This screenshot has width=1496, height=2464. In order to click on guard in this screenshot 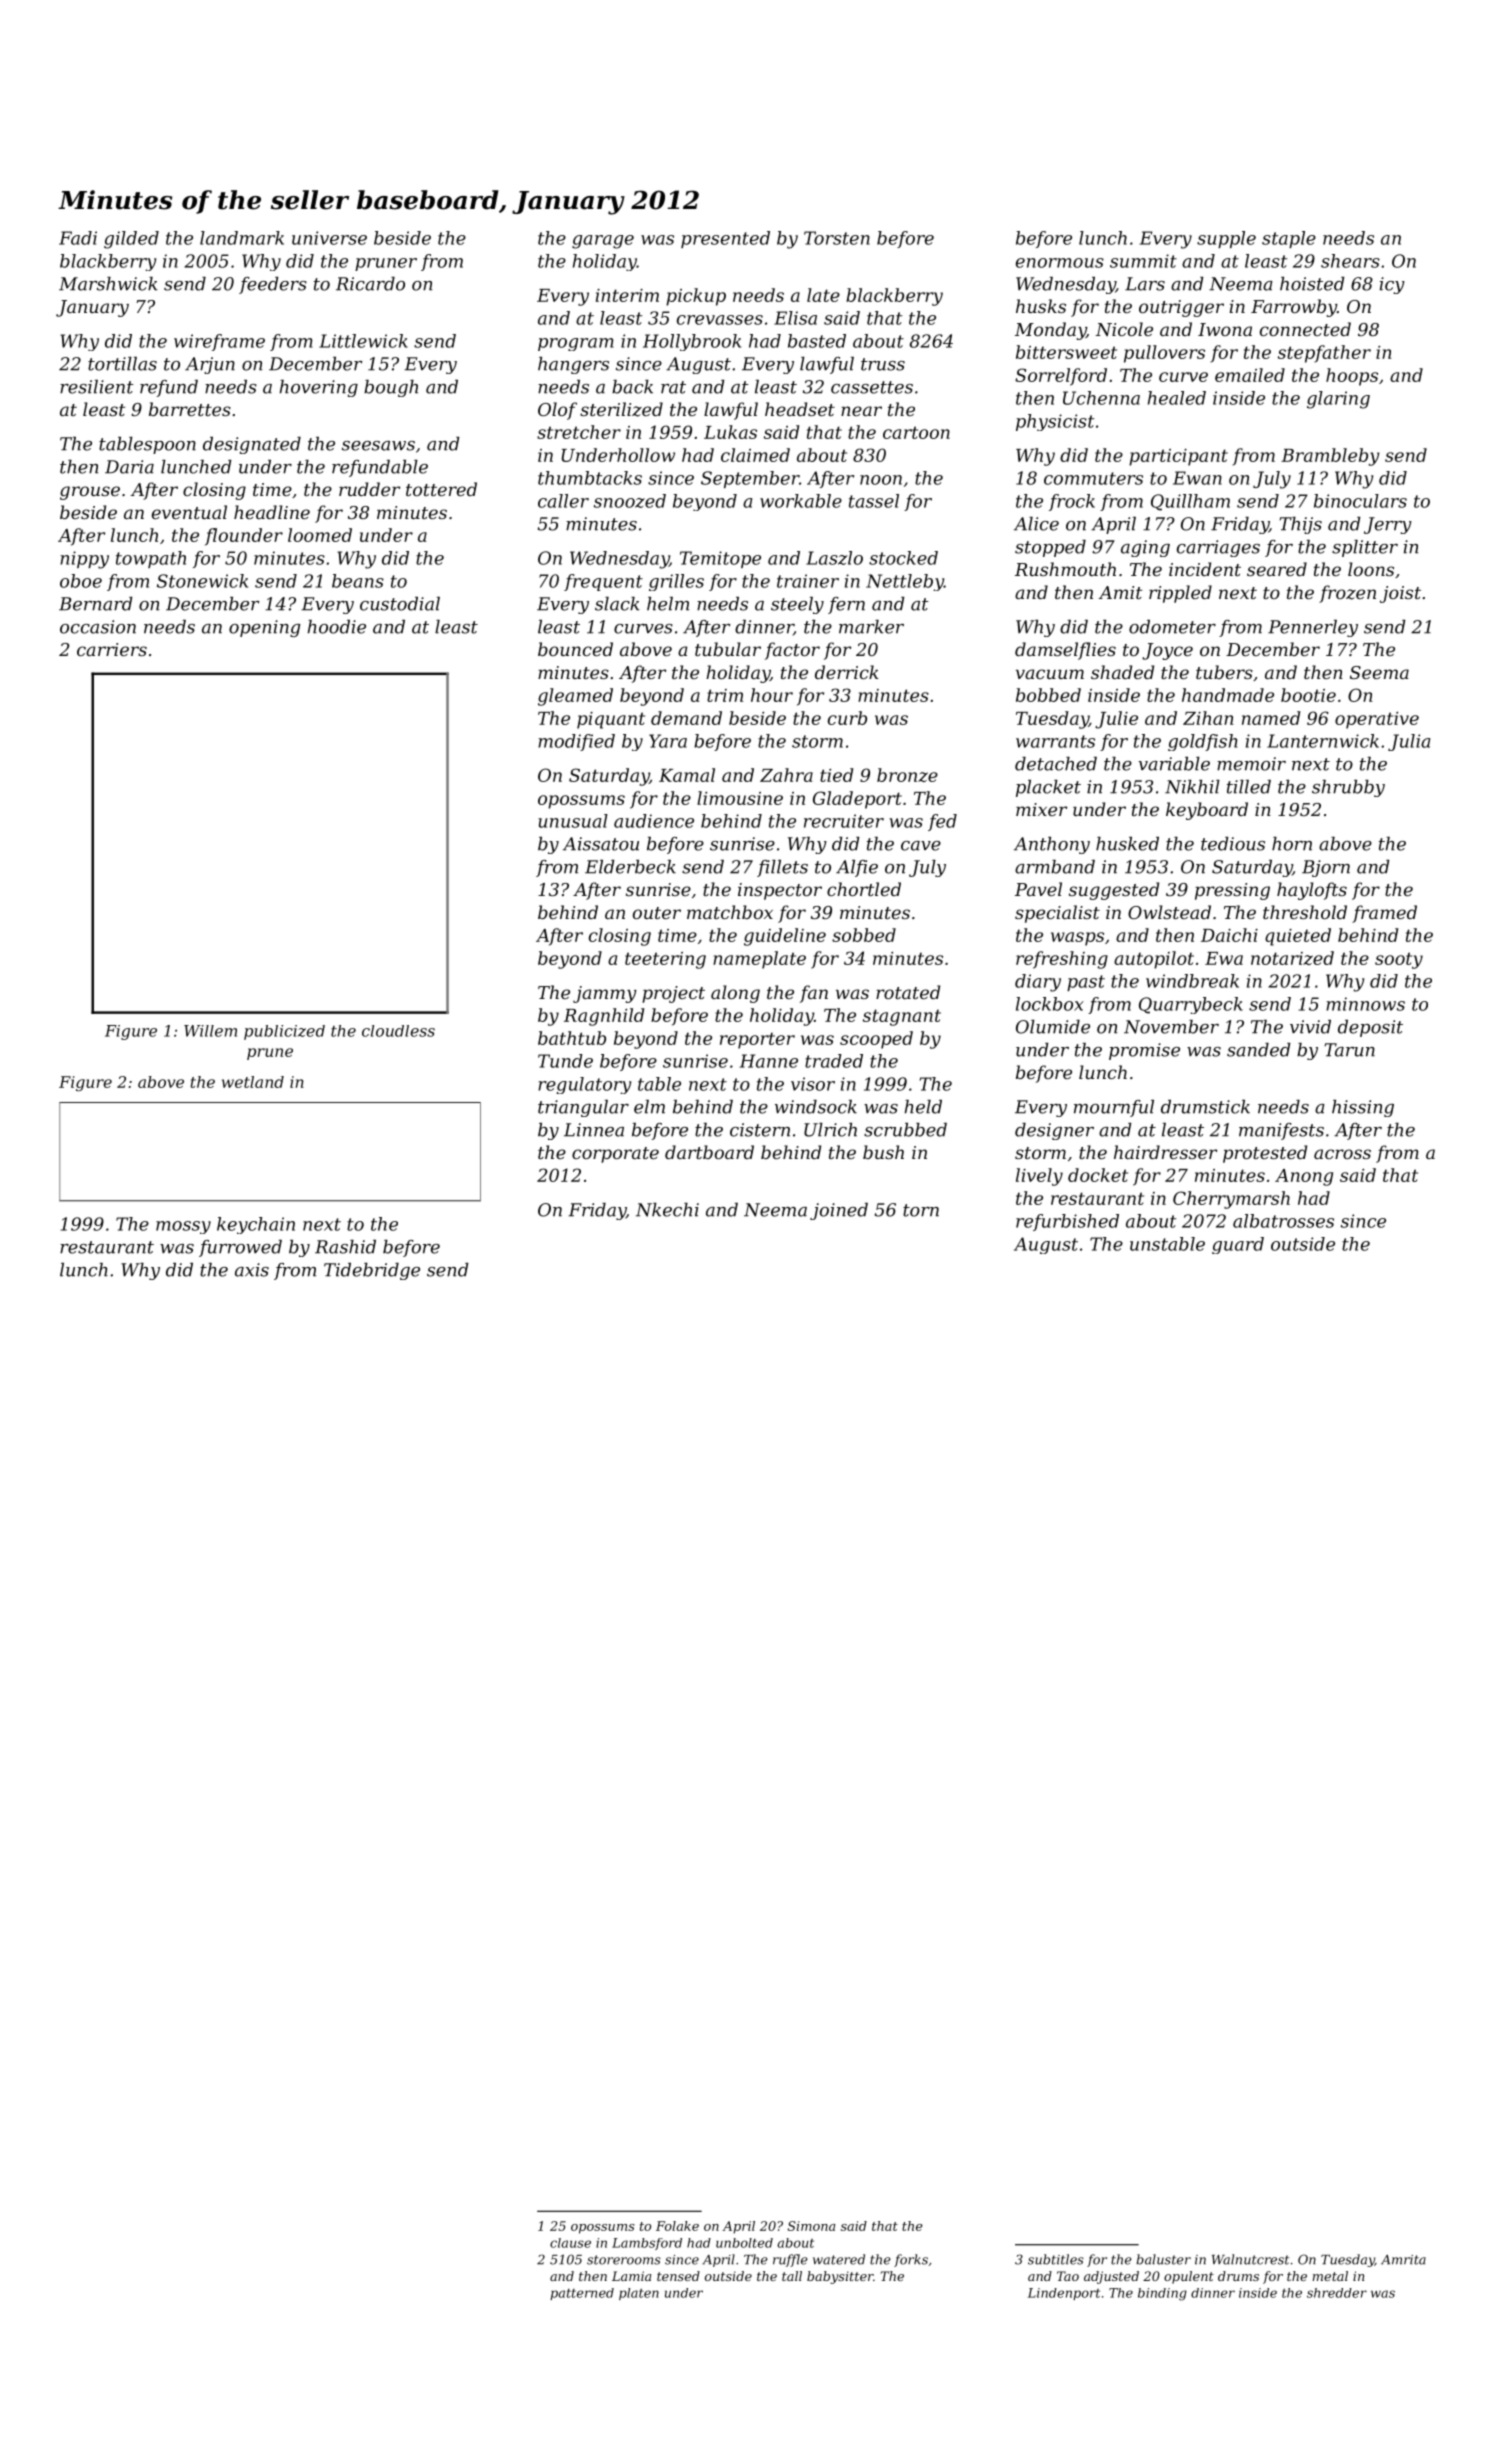, I will do `click(1238, 1245)`.
